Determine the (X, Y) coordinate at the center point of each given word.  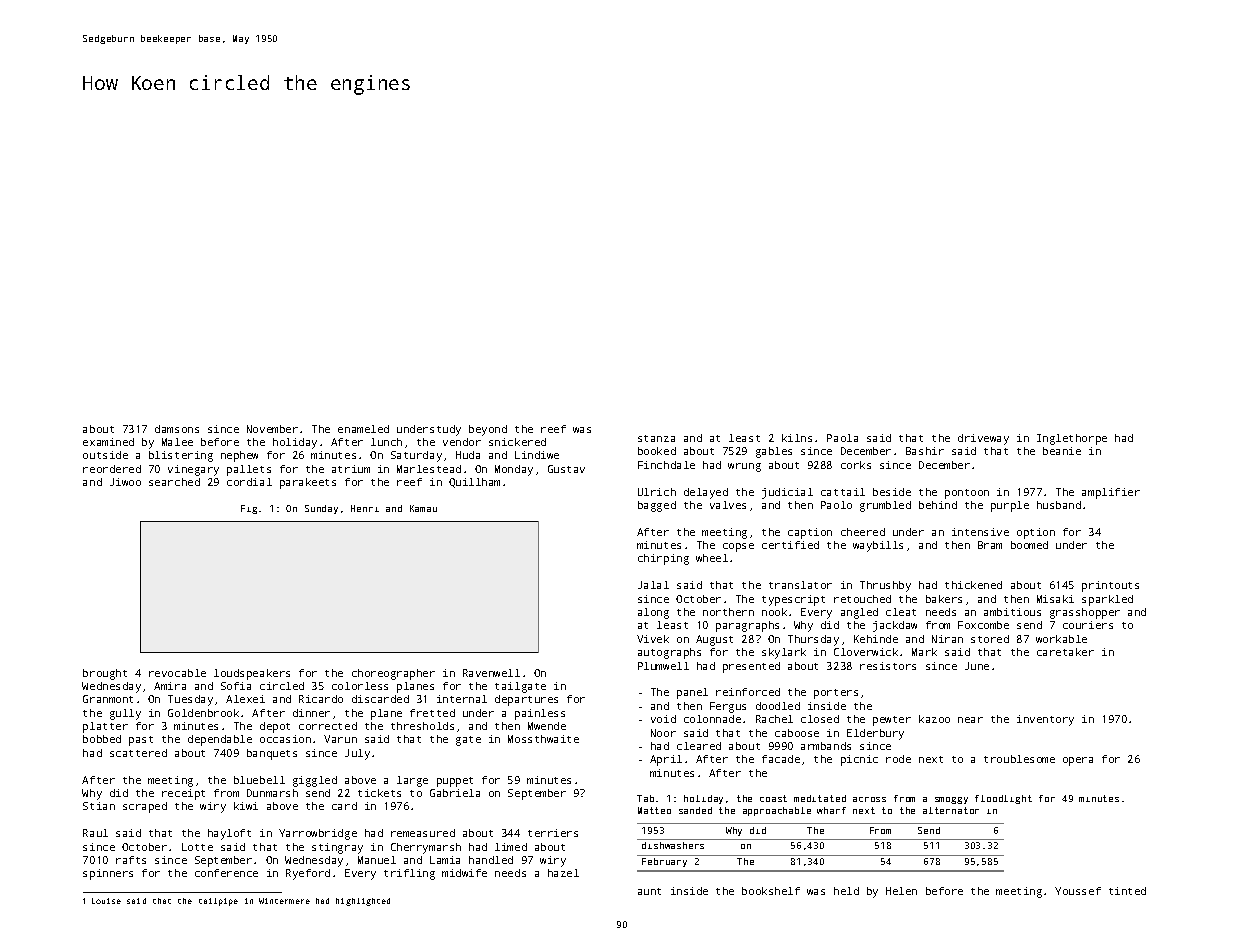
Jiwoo (125, 482)
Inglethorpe (1072, 439)
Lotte (197, 847)
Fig (249, 509)
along (653, 613)
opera (1078, 761)
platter (105, 727)
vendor (462, 442)
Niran (947, 639)
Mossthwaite (543, 739)
